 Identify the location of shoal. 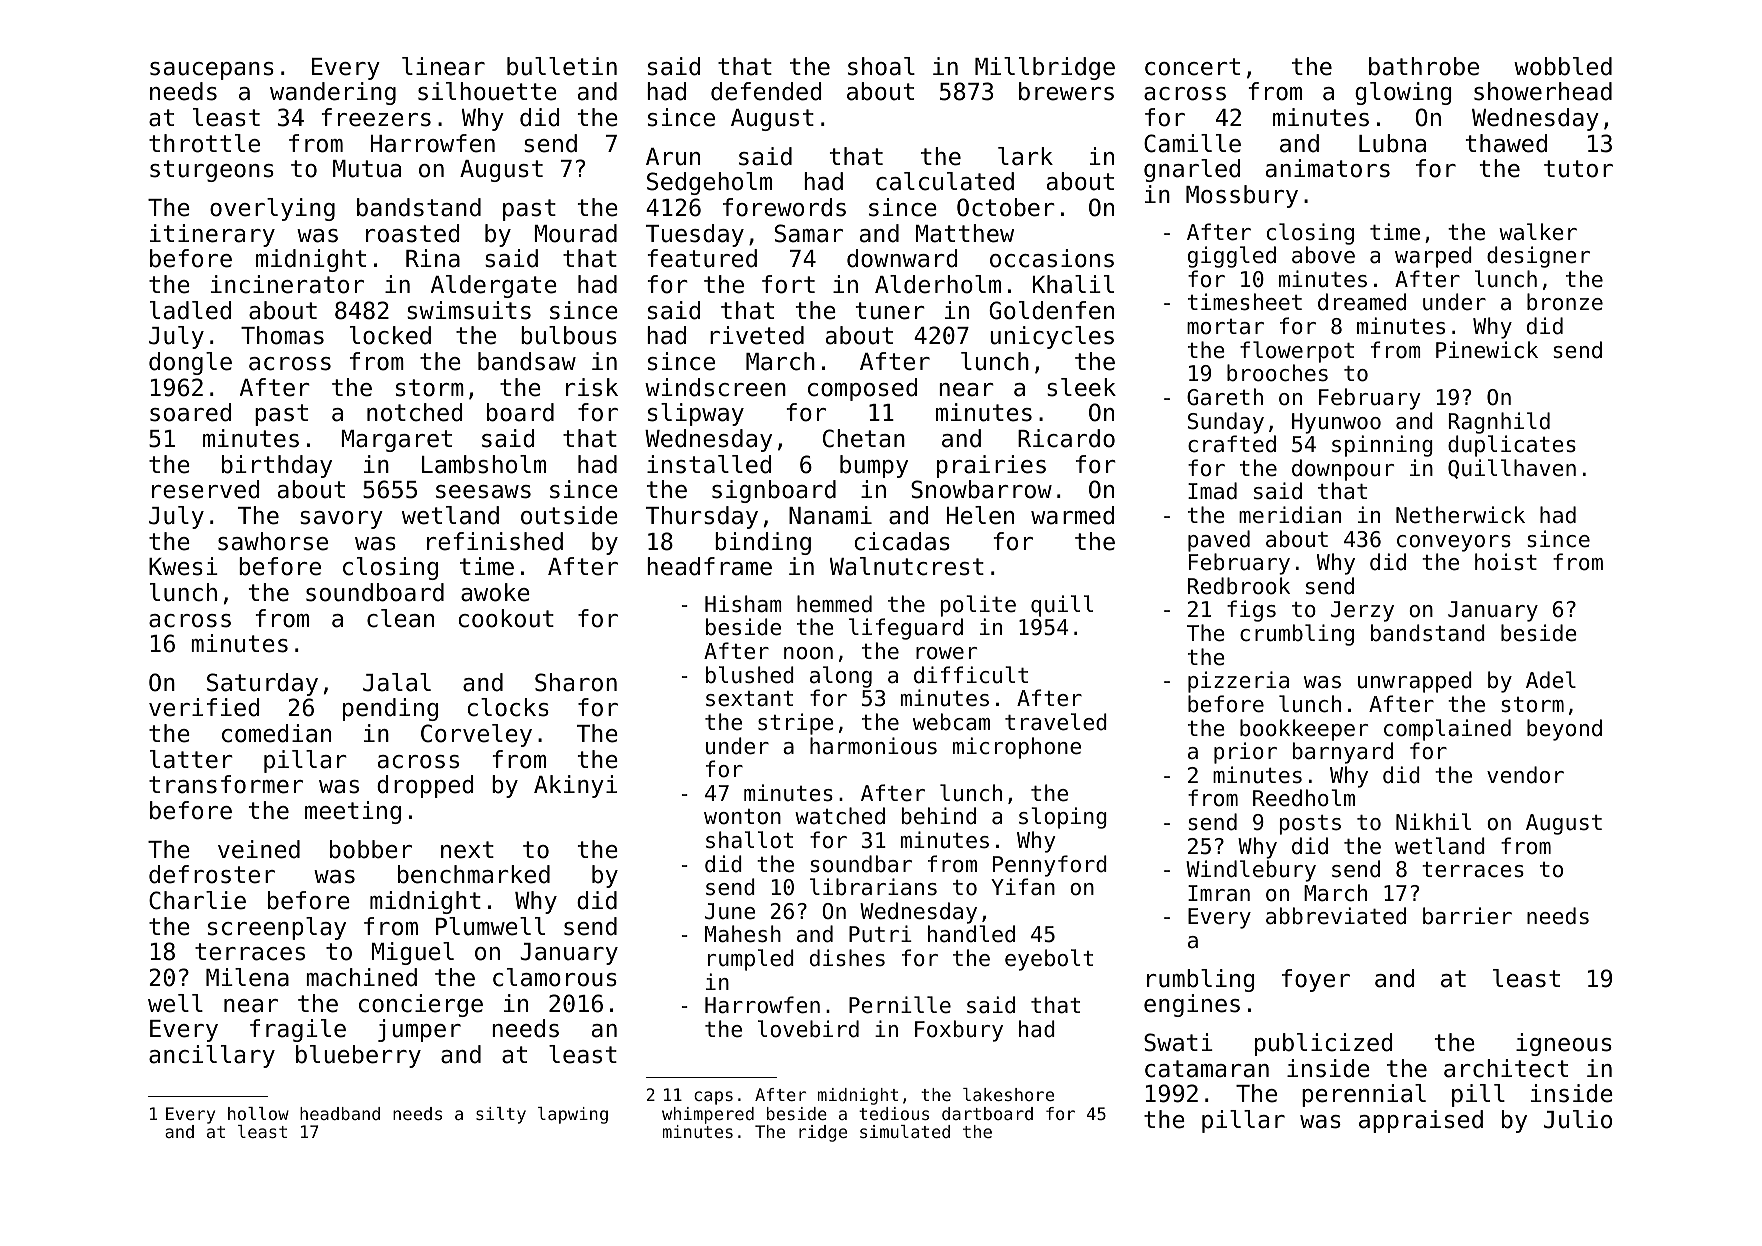
(881, 66).
